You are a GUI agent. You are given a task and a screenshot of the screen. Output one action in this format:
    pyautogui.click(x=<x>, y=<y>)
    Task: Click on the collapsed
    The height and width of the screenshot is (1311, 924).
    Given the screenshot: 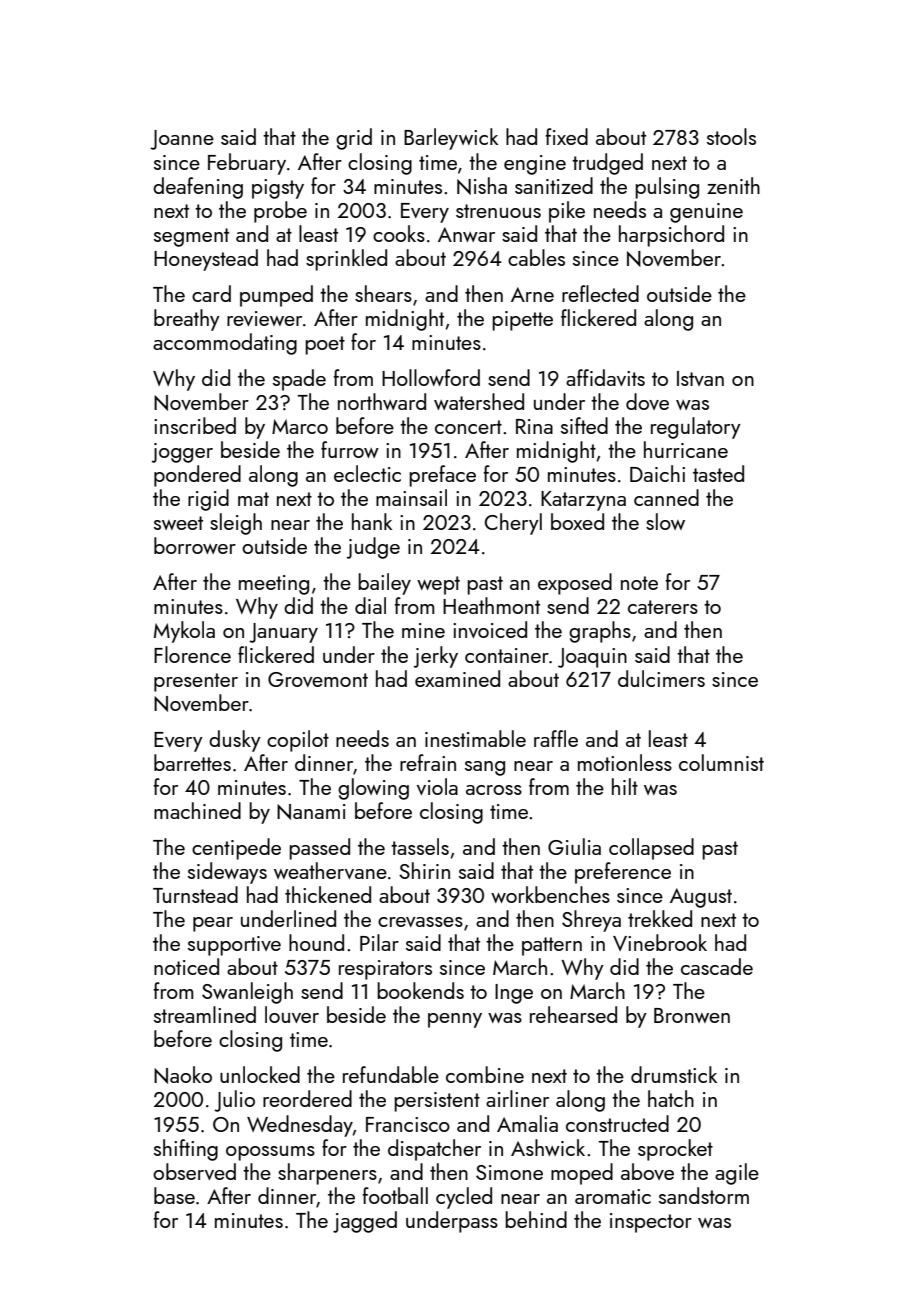 What is the action you would take?
    pyautogui.click(x=651, y=849)
